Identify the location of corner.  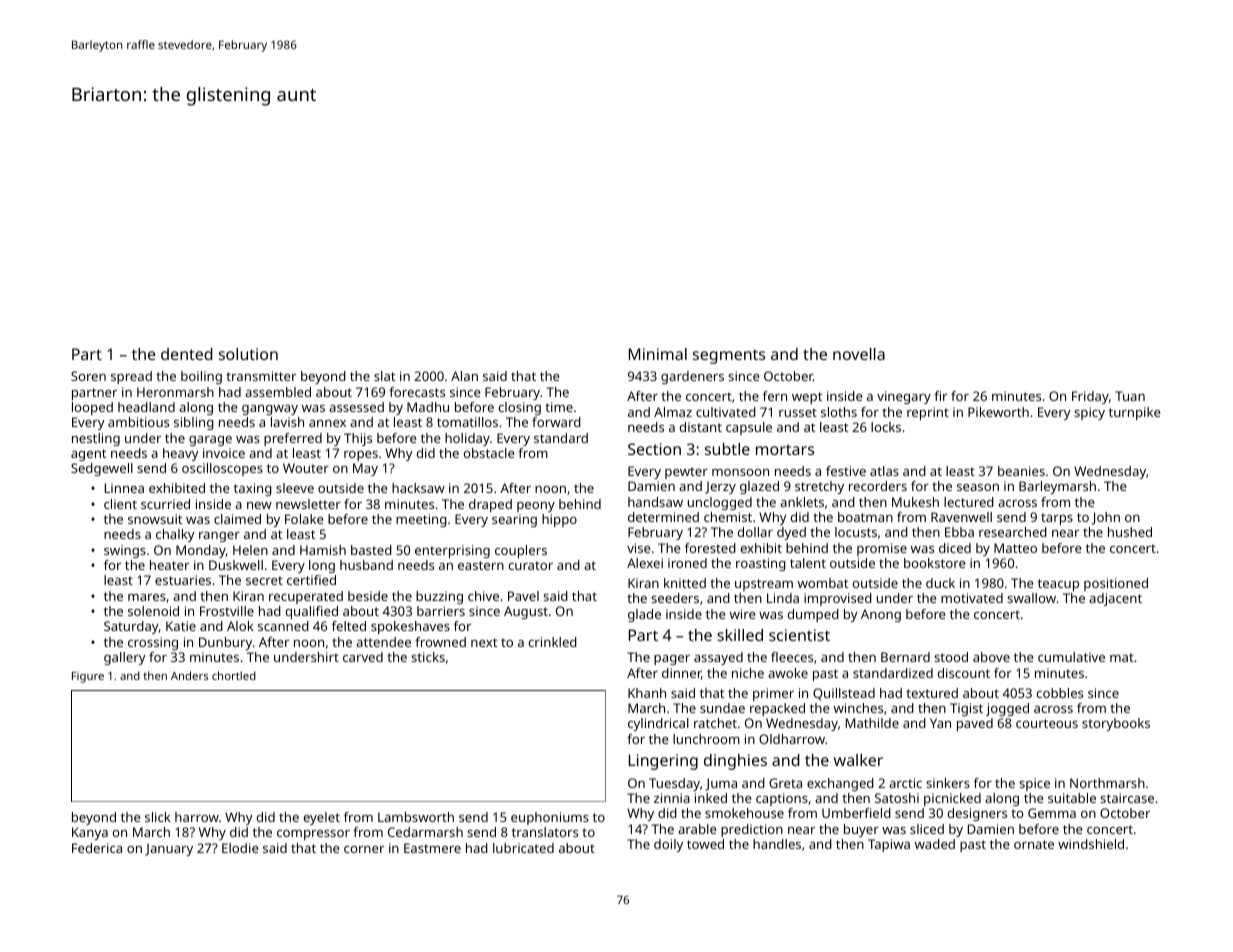
(364, 849).
